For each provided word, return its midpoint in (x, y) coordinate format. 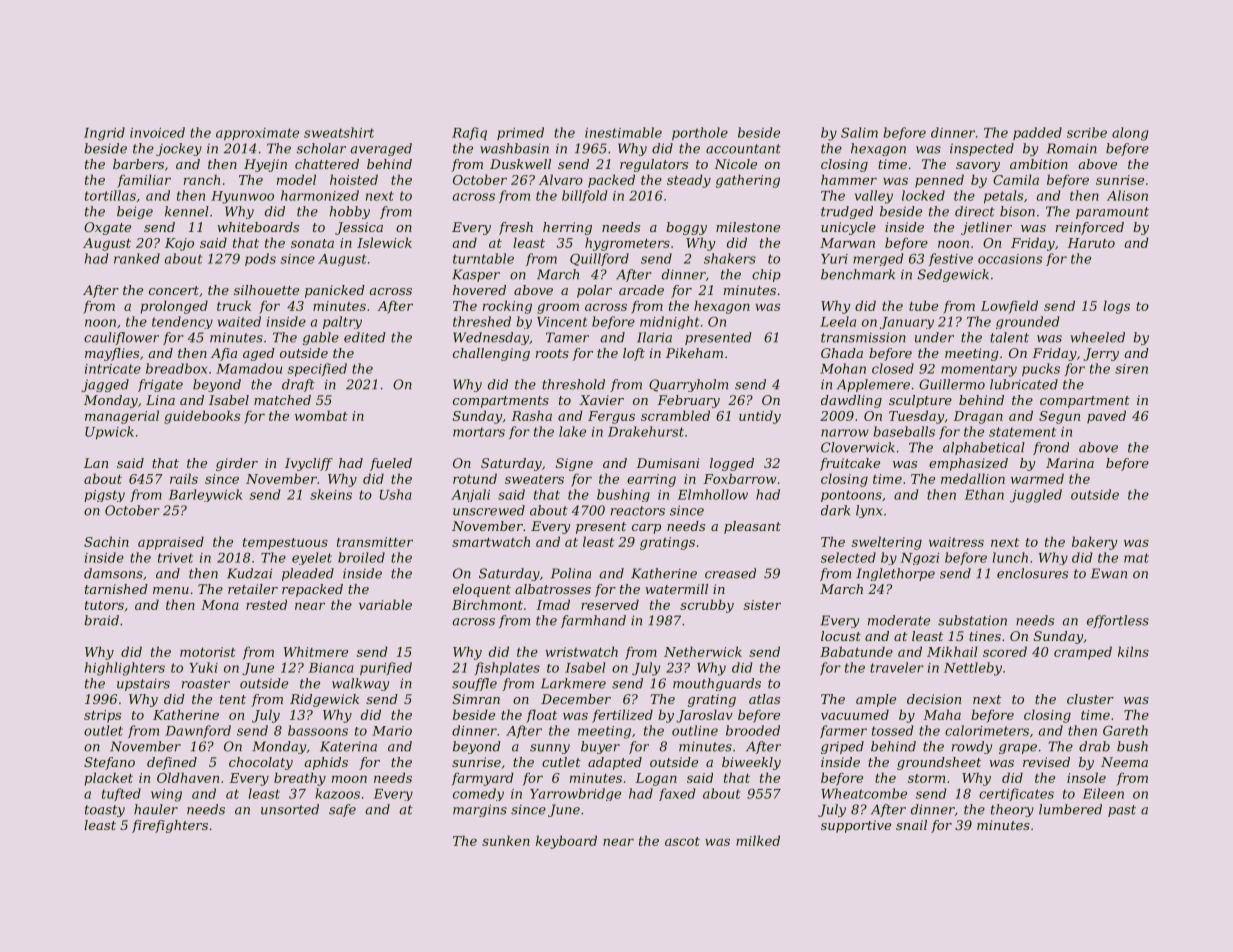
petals (1003, 196)
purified (386, 668)
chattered (327, 164)
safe (342, 810)
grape (1018, 749)
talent (1009, 337)
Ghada (842, 353)
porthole (700, 133)
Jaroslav (704, 716)
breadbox (176, 368)
